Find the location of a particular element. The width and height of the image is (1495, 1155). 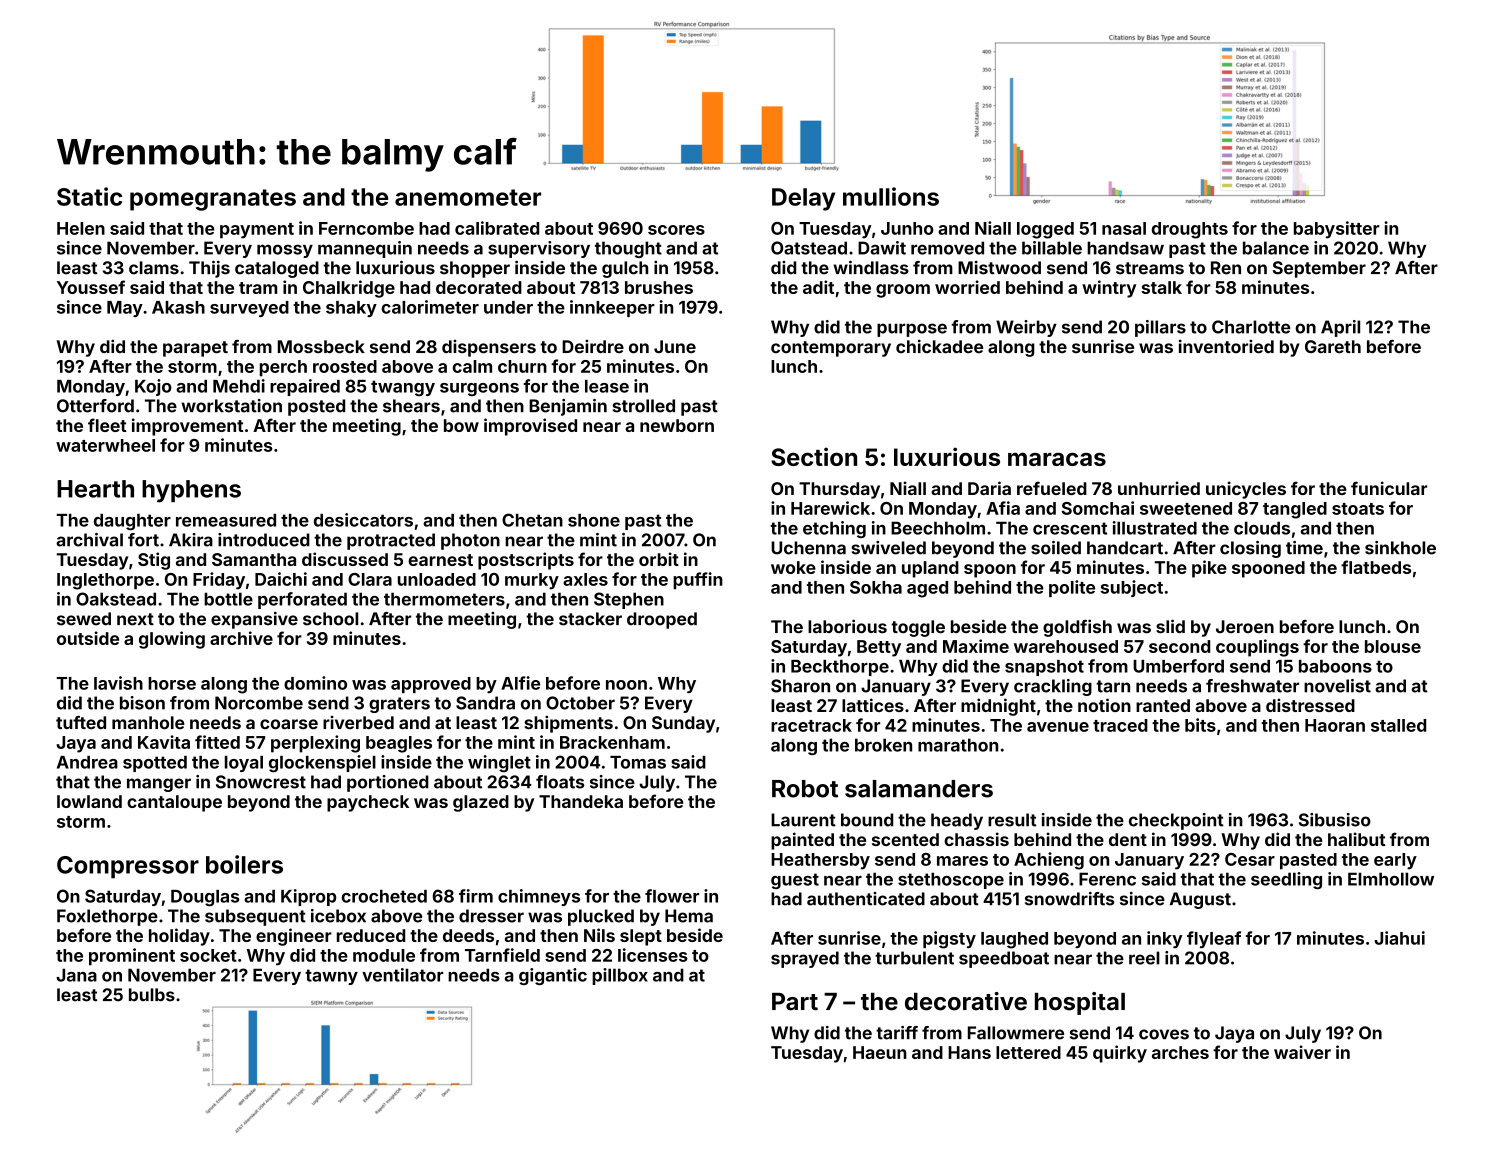

babysitter is located at coordinates (1337, 230).
